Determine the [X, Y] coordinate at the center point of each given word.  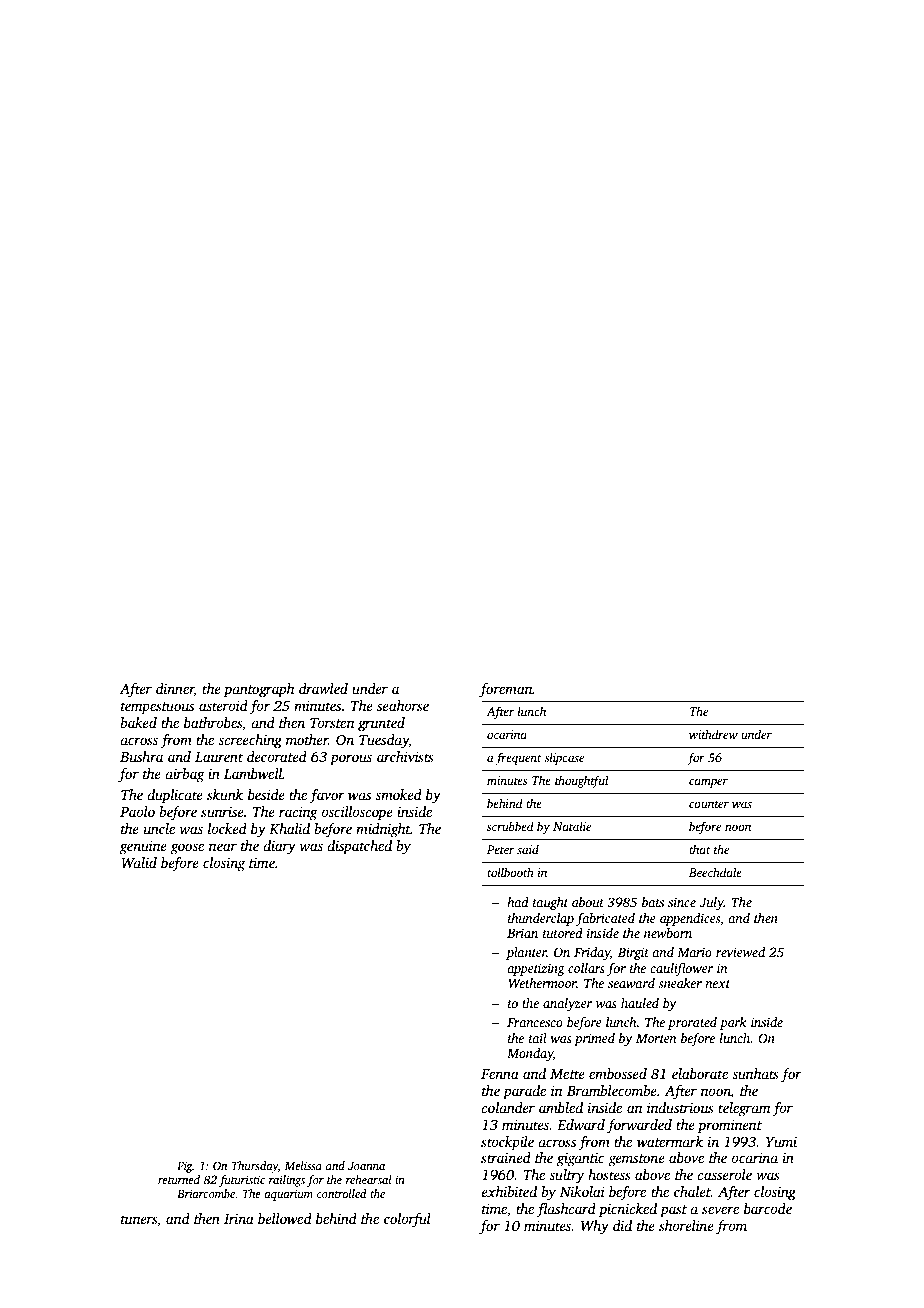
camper [708, 783]
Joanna [366, 1166]
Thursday [255, 1167]
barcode [768, 1208]
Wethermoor [543, 983]
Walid [139, 862]
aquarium [288, 1195]
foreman [506, 690]
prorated [692, 1023]
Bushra [141, 756]
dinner [175, 690]
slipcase [564, 758]
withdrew [713, 734]
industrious [680, 1107]
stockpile [507, 1143]
